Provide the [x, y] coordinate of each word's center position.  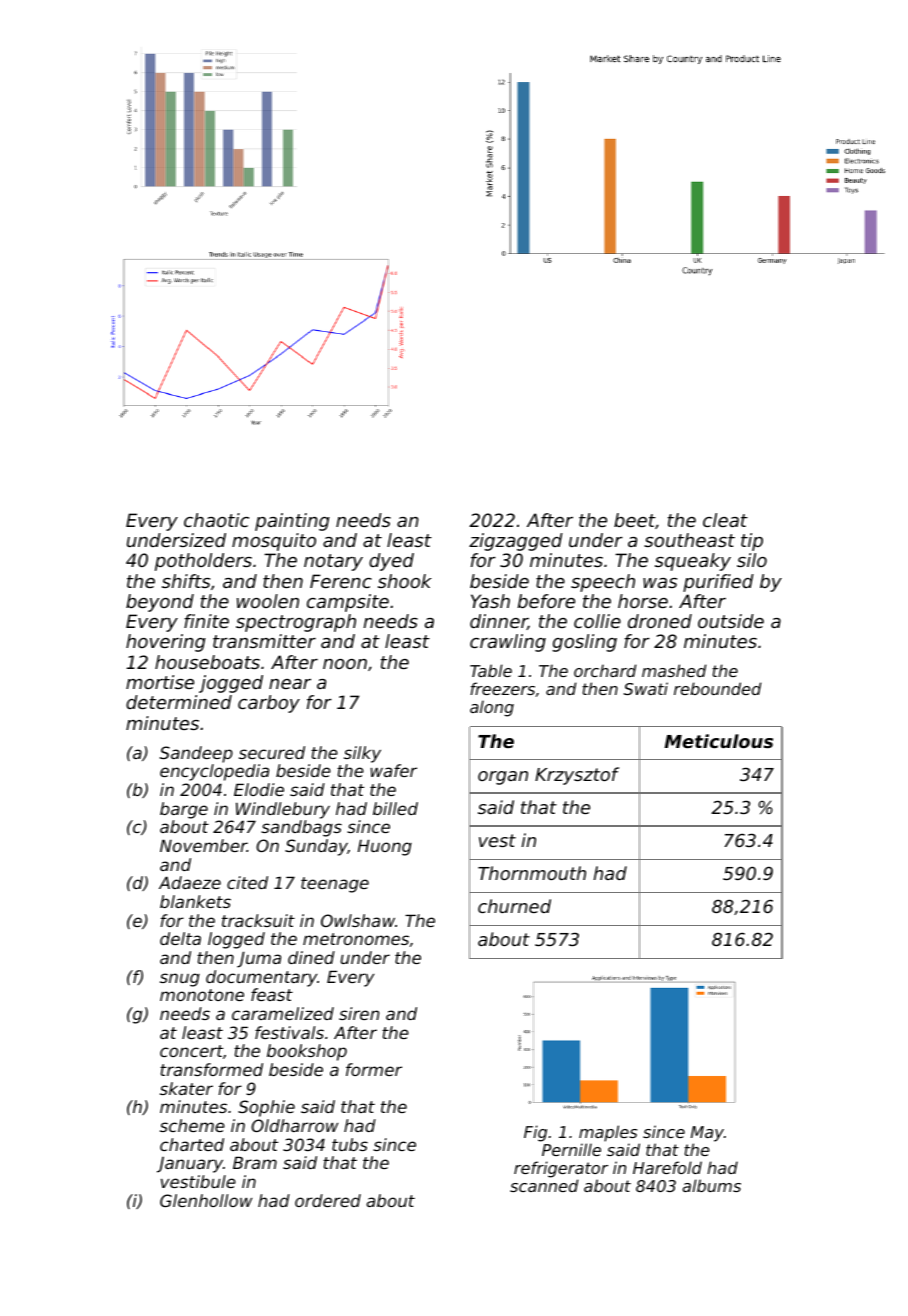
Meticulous [718, 741]
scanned [544, 1185]
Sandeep [196, 754]
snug [180, 980]
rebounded [717, 688]
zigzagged [516, 542]
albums [711, 1185]
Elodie [259, 789]
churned [514, 906]
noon [345, 664]
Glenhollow [206, 1200]
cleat [725, 520]
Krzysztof [577, 776]
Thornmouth [532, 873]
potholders [203, 562]
